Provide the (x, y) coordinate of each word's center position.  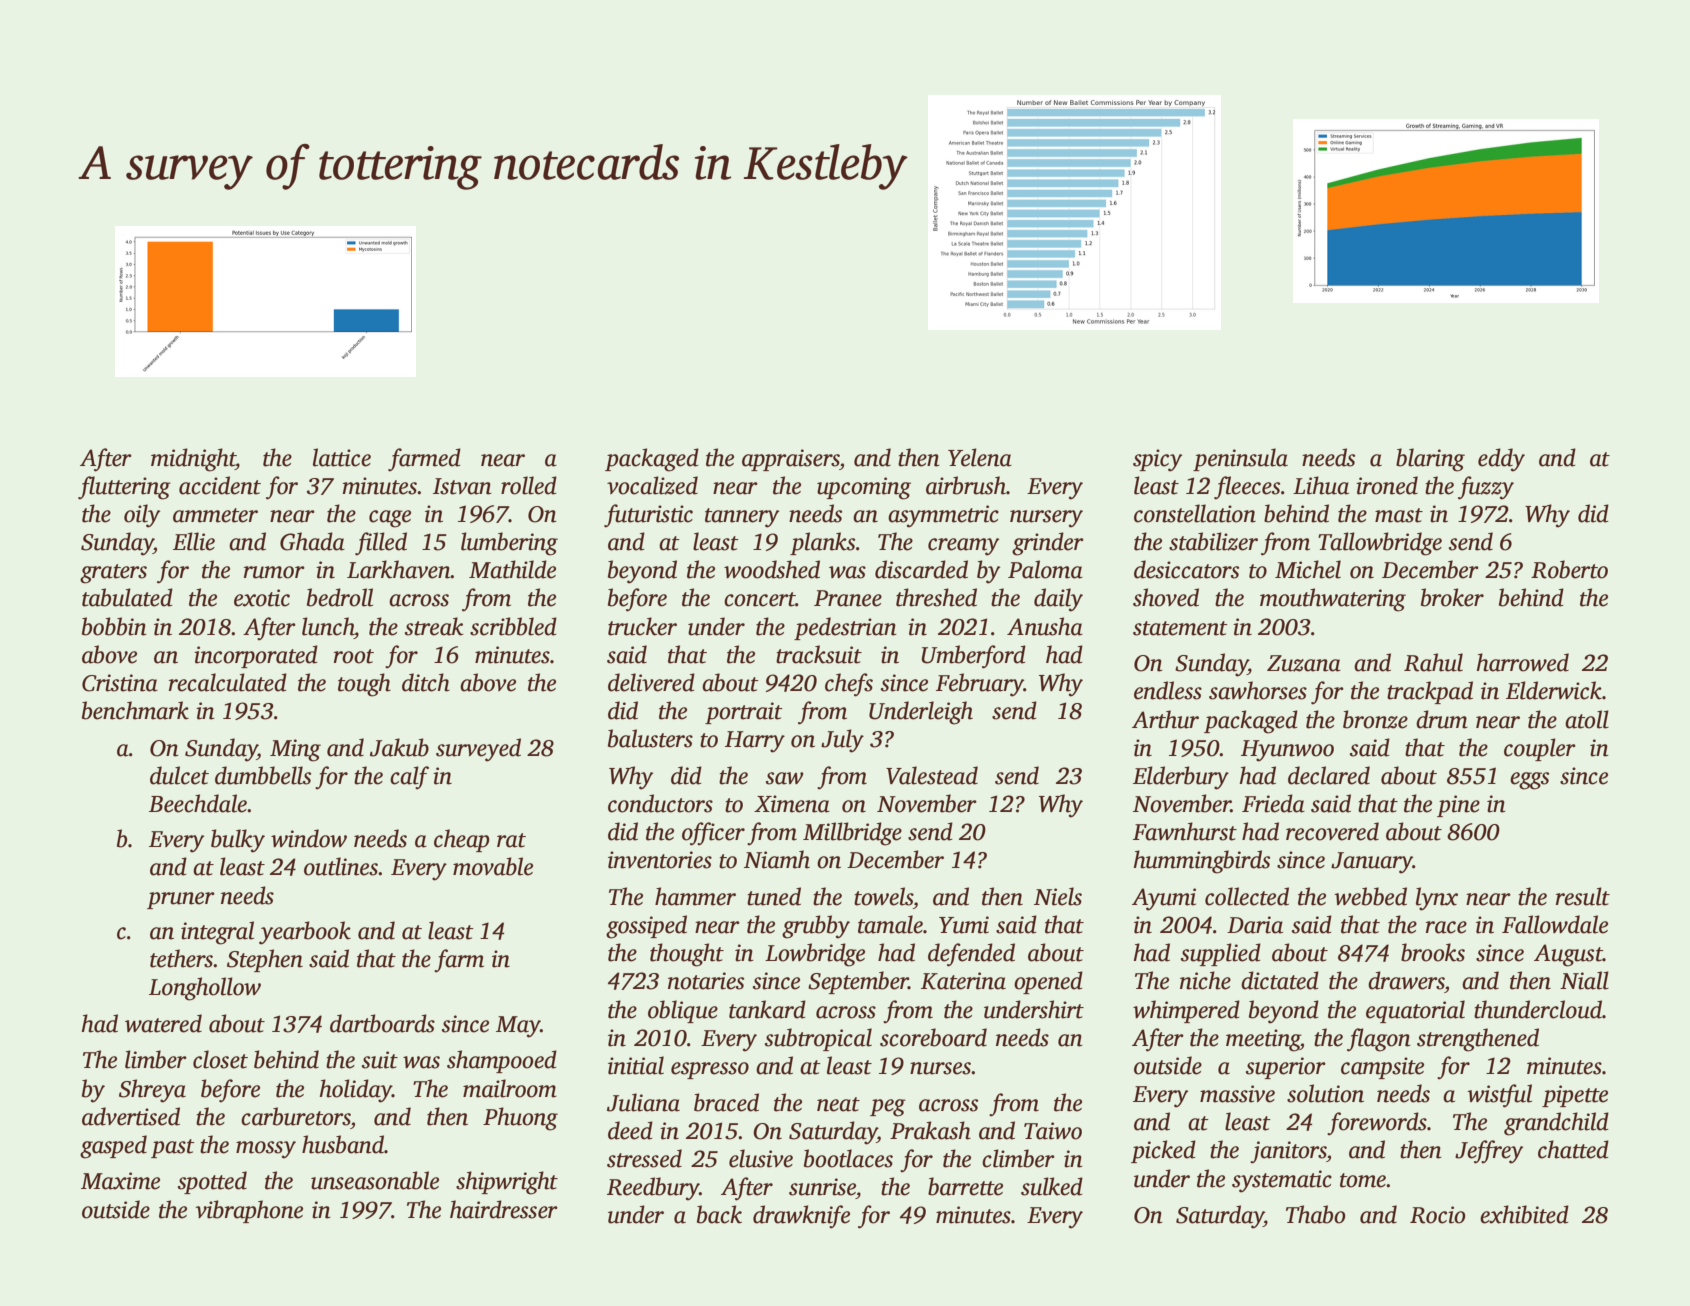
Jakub (399, 747)
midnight (193, 460)
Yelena (980, 457)
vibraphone (249, 1211)
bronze (1375, 719)
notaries (706, 981)
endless (1168, 690)
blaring (1430, 460)
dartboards (382, 1023)
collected (1247, 896)
